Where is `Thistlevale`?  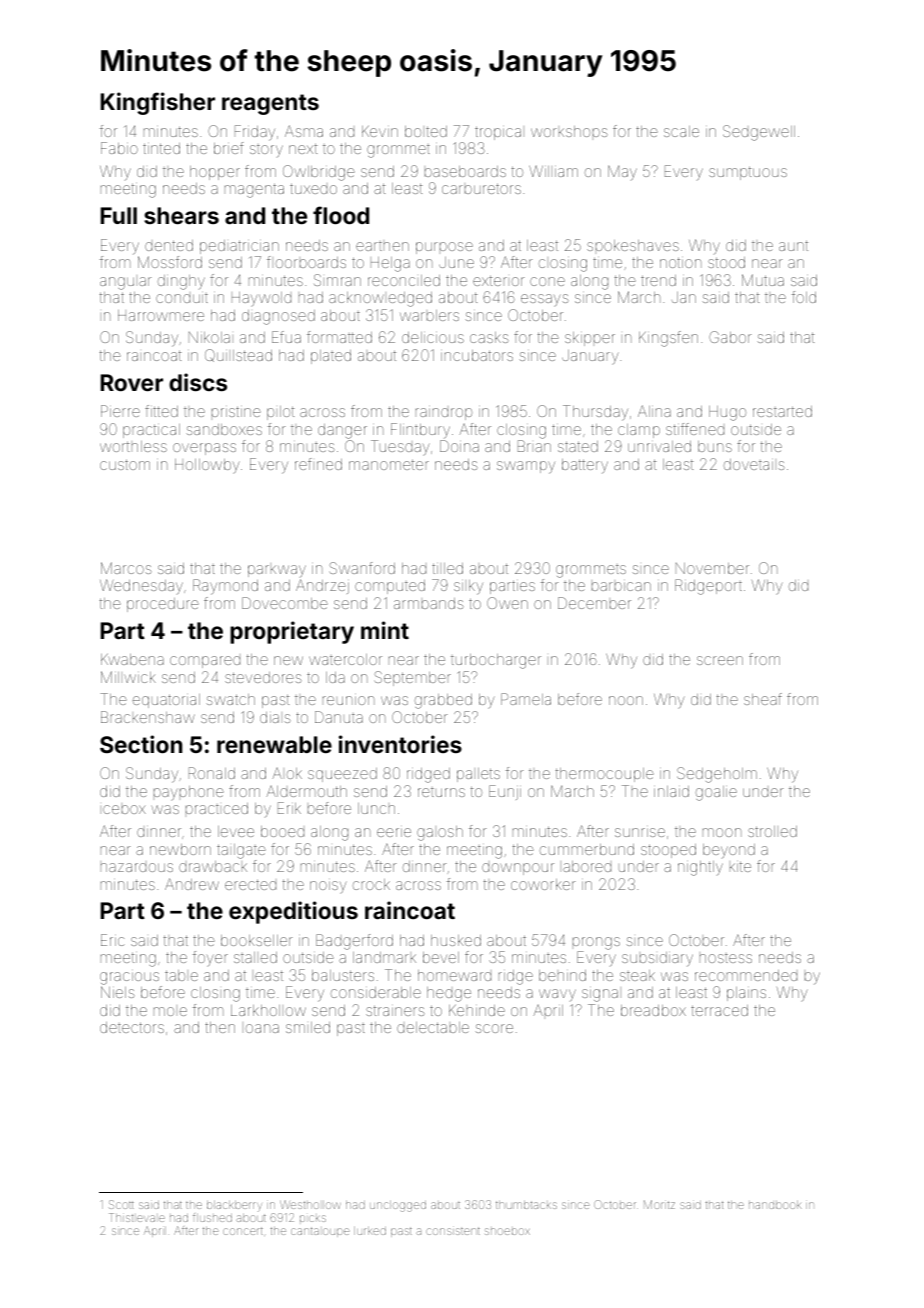
Thistlevale is located at coordinates (137, 1217).
